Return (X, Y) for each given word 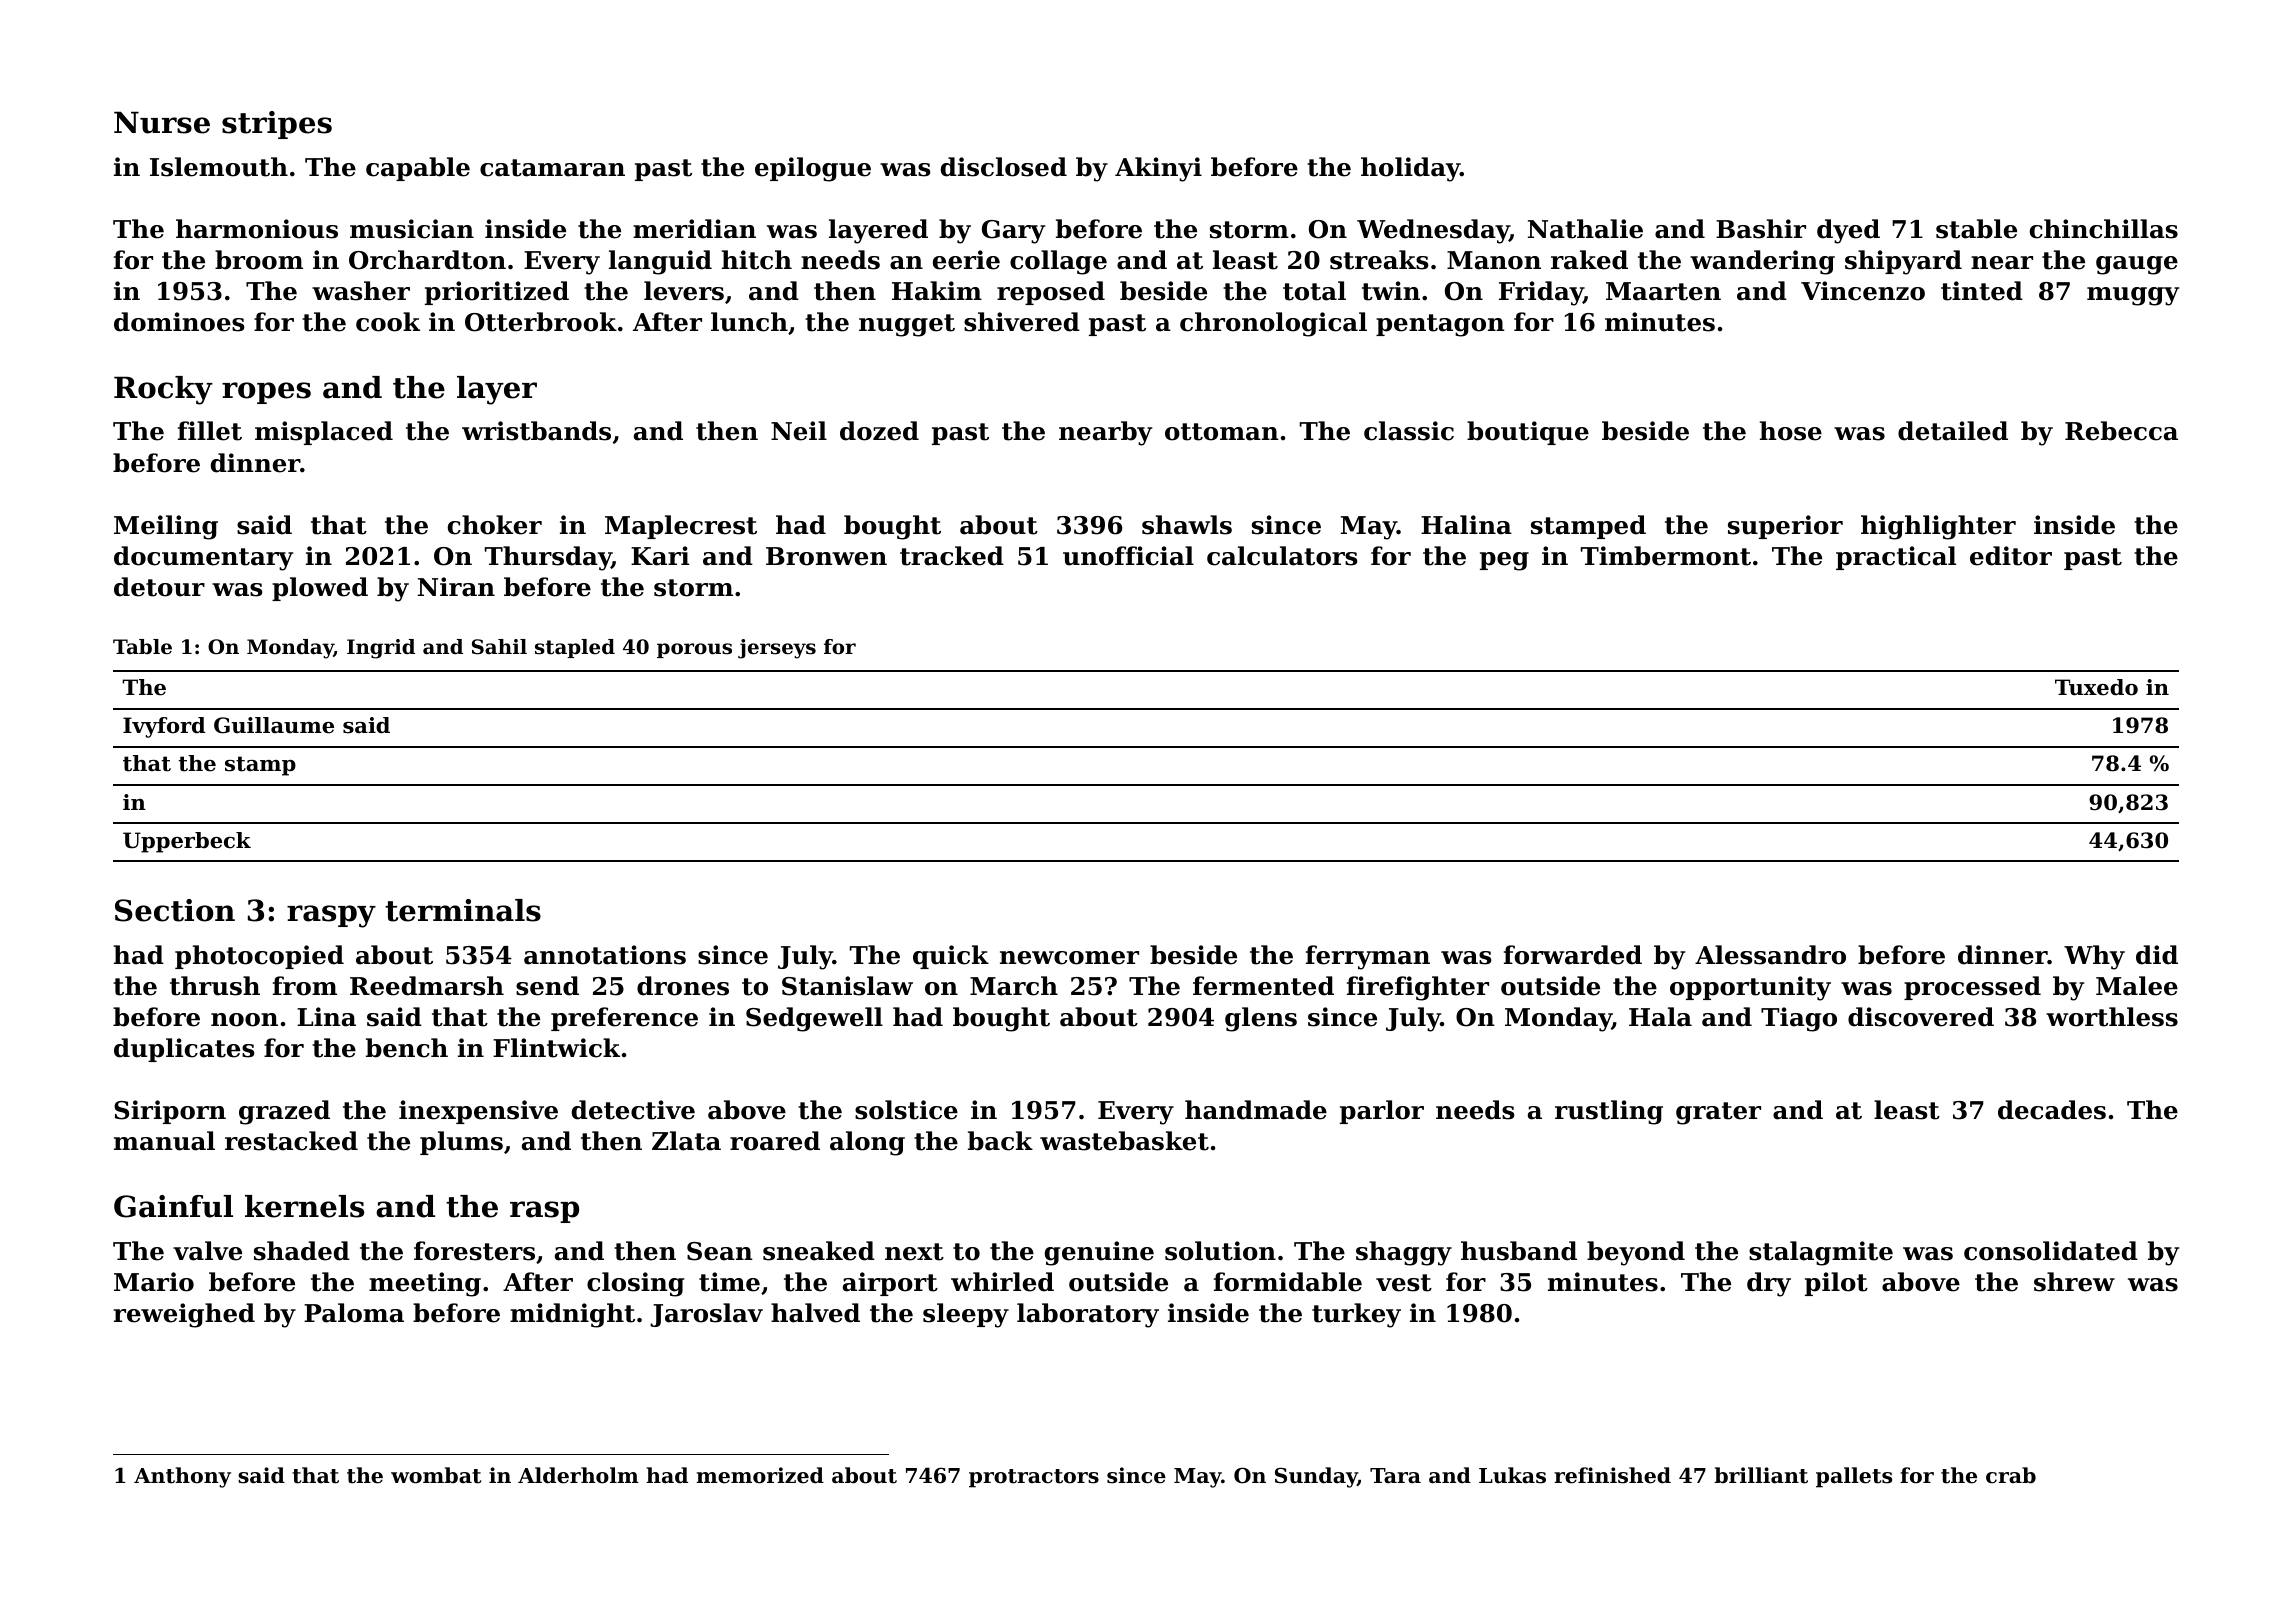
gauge (2137, 265)
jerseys (777, 649)
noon (244, 1020)
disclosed (1004, 167)
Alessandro (1770, 955)
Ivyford (164, 727)
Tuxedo (2096, 687)
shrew (2074, 1282)
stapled (575, 648)
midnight (572, 1315)
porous (694, 650)
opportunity (1750, 988)
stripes (277, 125)
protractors (1034, 1478)
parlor (1382, 1112)
